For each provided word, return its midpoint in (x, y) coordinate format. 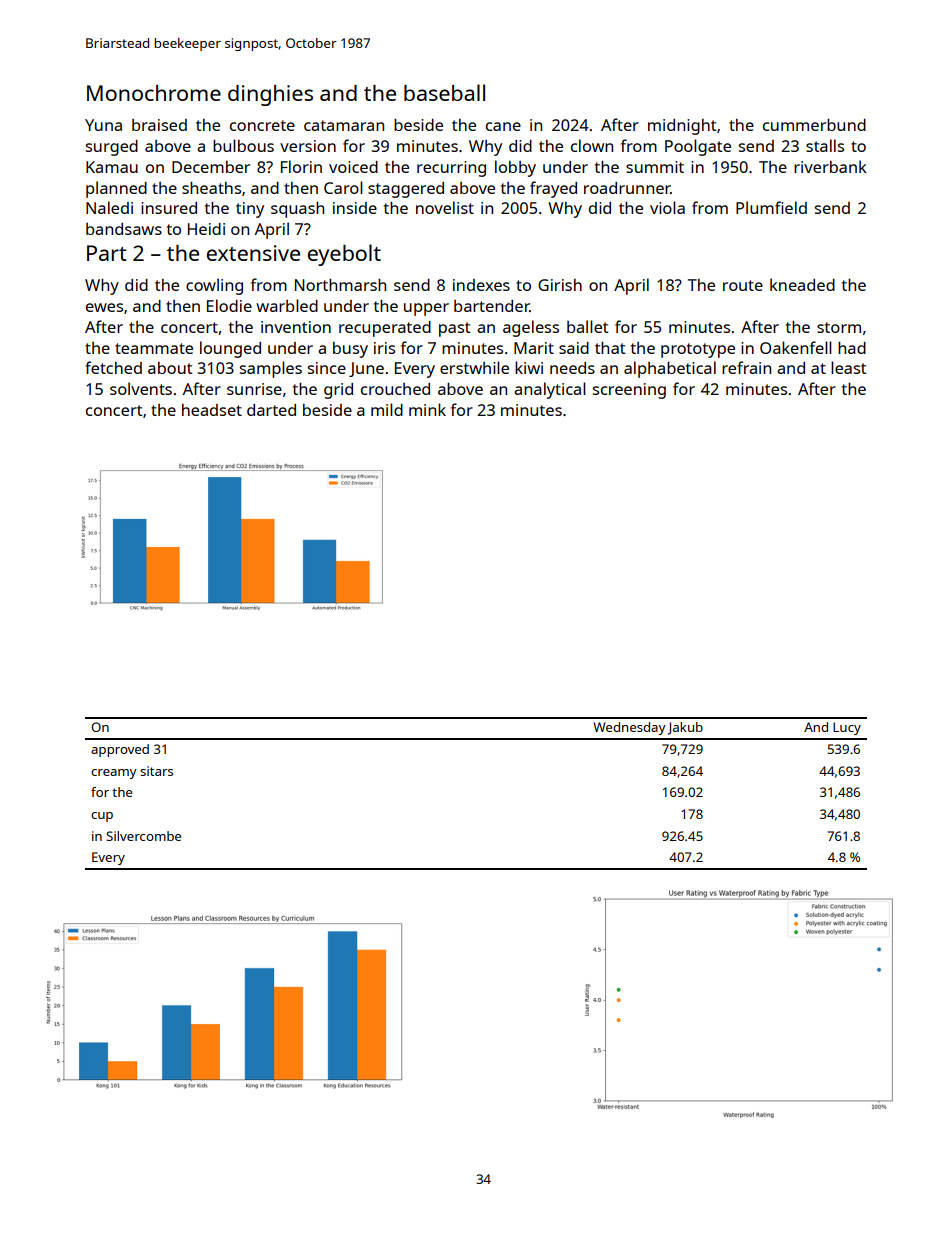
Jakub (685, 728)
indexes (481, 285)
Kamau (112, 167)
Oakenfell (796, 347)
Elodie (229, 305)
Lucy (847, 728)
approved (120, 750)
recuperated (385, 329)
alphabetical (670, 369)
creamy (114, 774)
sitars (156, 771)
